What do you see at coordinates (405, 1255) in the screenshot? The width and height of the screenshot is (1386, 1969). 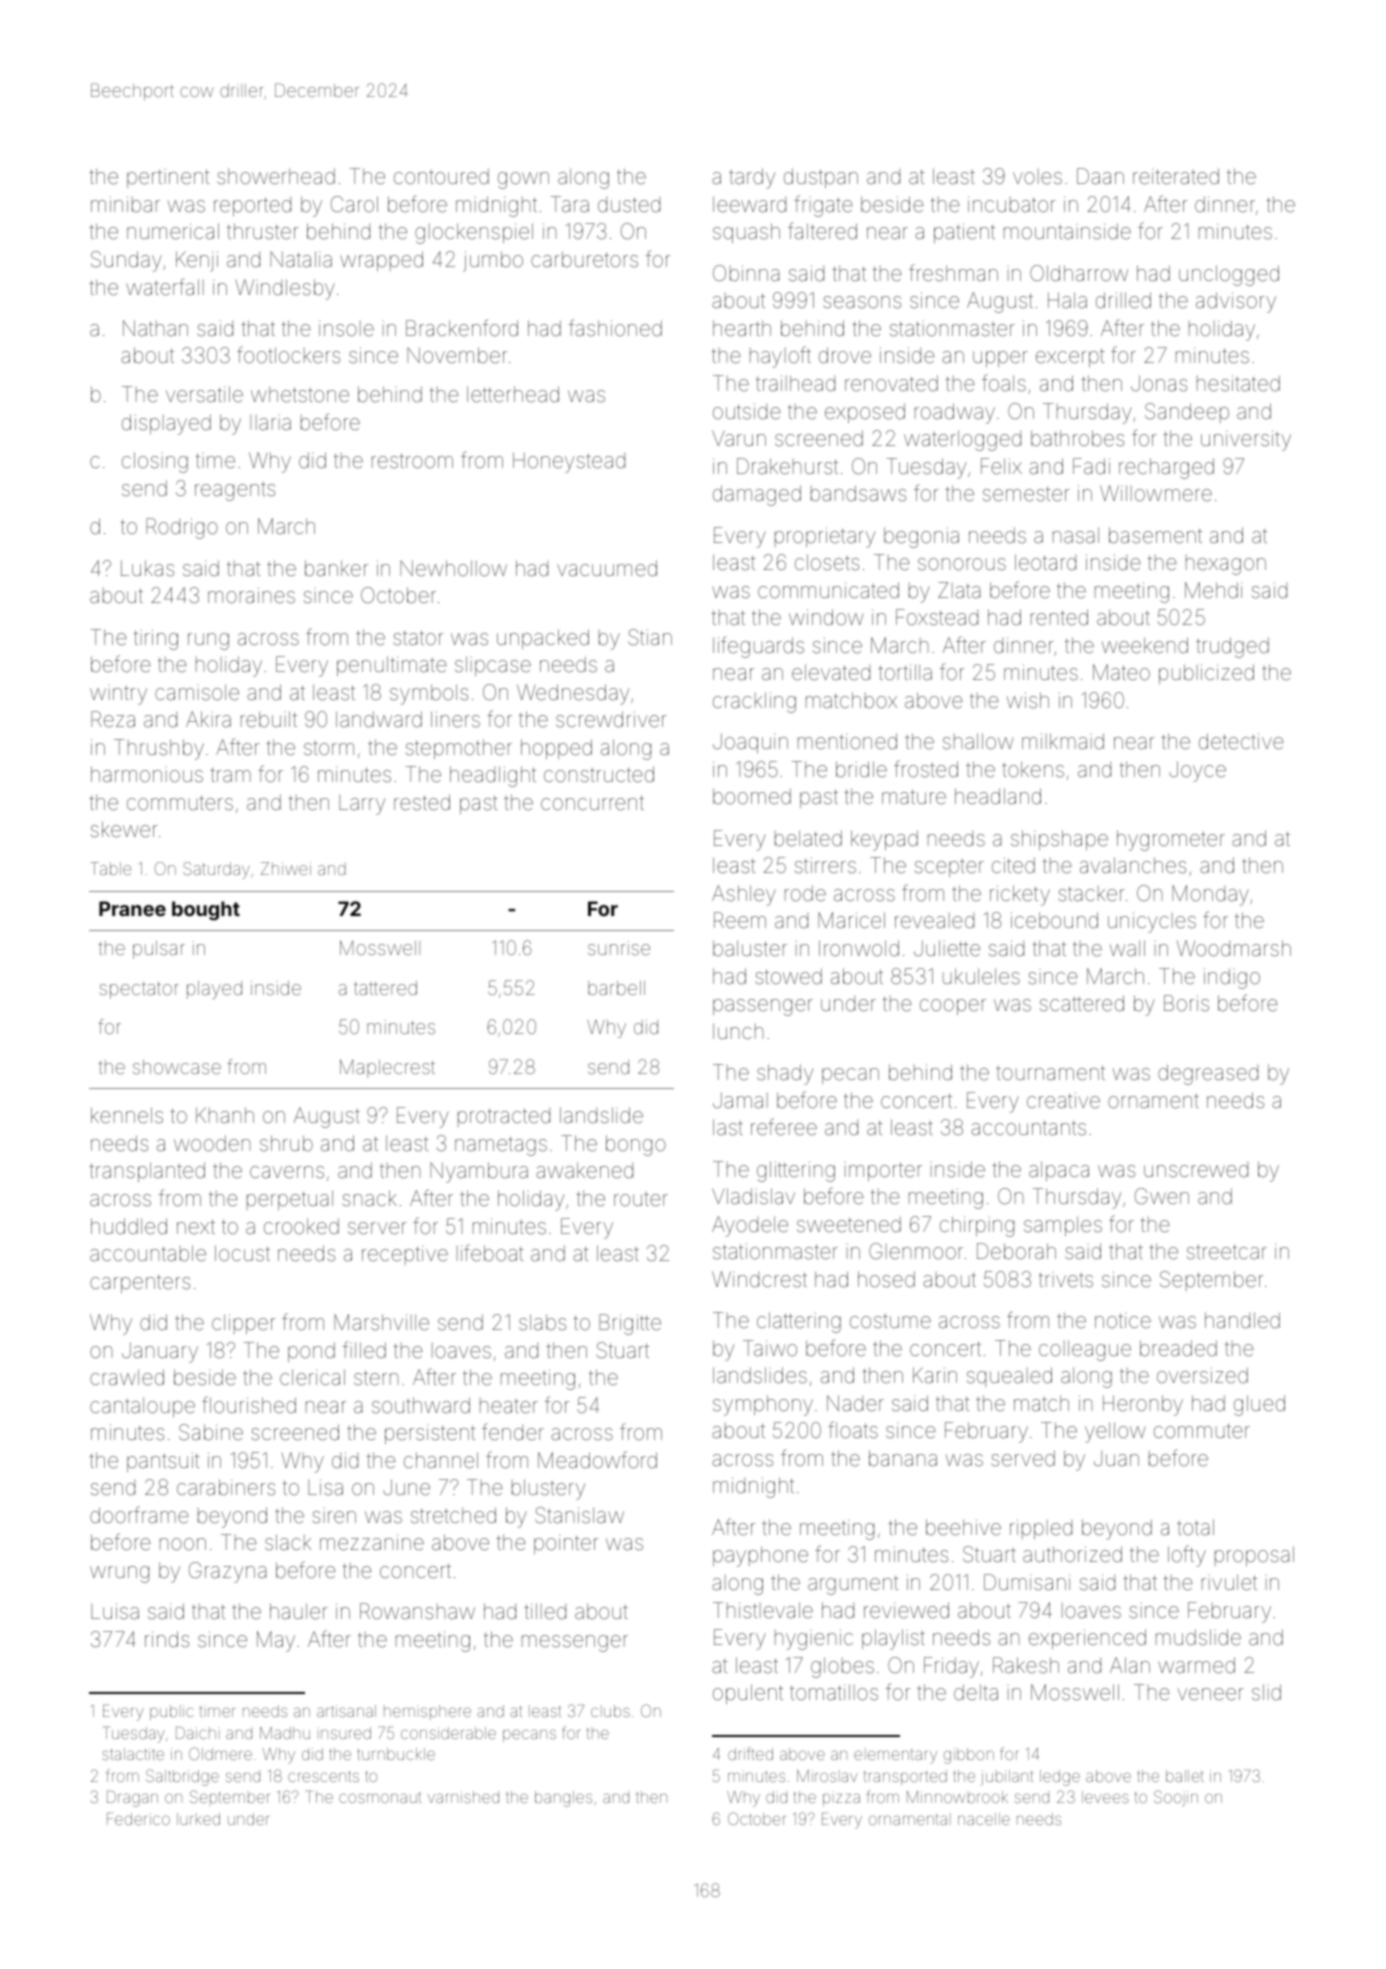 I see `receptive` at bounding box center [405, 1255].
